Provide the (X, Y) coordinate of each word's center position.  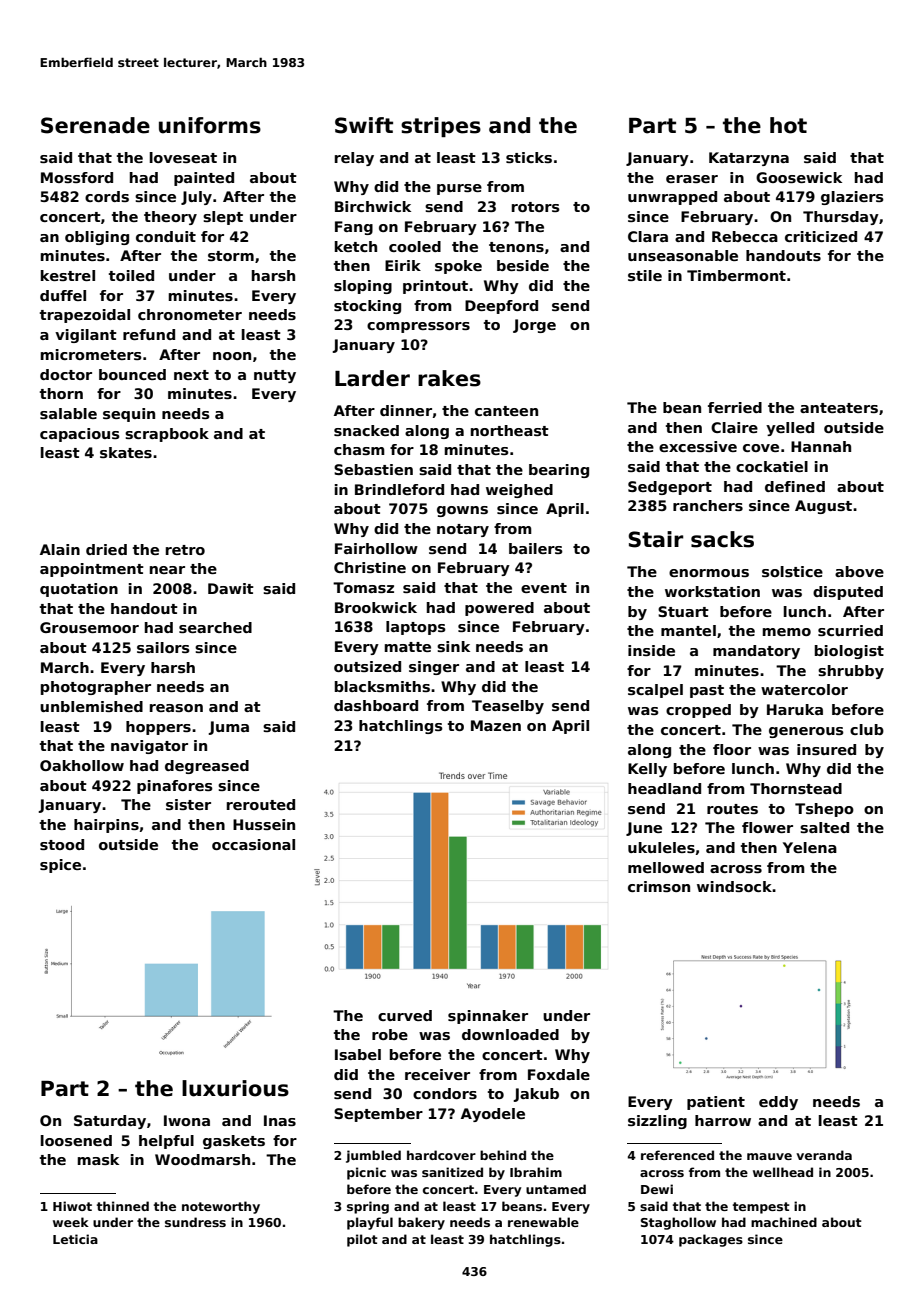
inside (651, 650)
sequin (129, 415)
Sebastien (373, 469)
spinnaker (488, 1017)
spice (60, 866)
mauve (769, 1156)
